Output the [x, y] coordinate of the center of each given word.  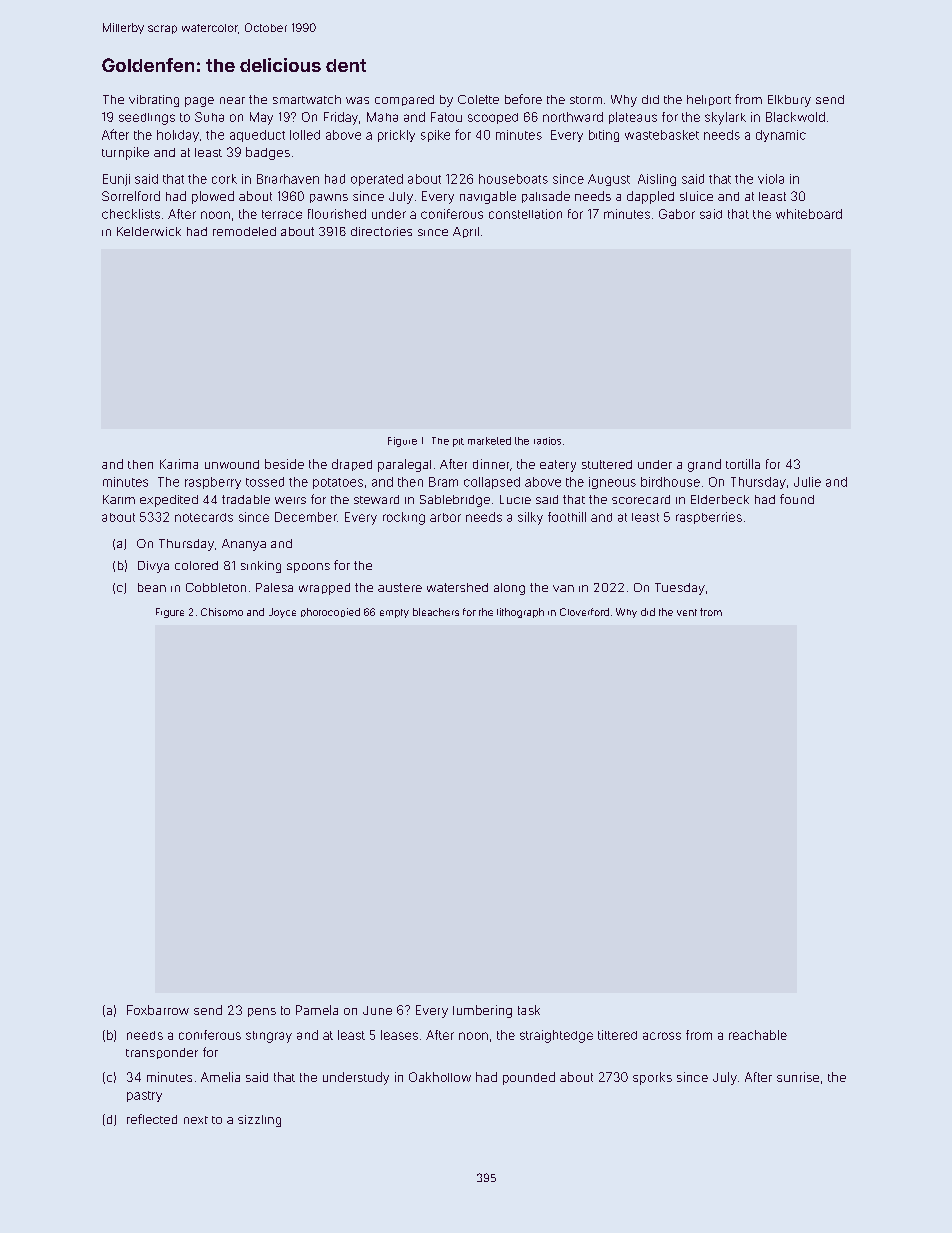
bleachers [436, 612]
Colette [478, 99]
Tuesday [680, 589]
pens [262, 1012]
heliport [709, 100]
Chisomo [222, 612]
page [199, 102]
